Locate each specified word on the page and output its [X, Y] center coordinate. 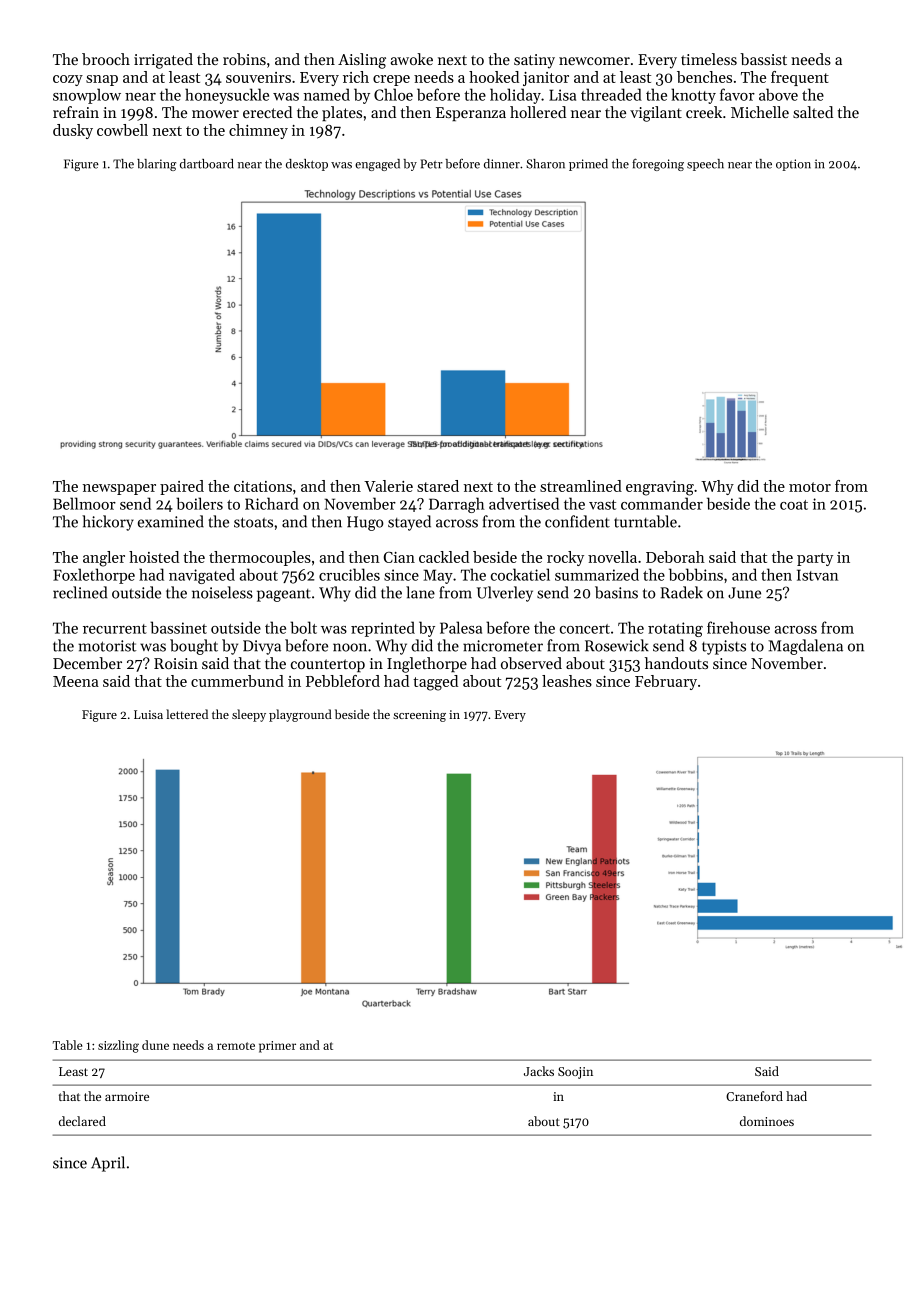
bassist [763, 59]
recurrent [115, 629]
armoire [127, 1096]
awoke [412, 59]
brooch [106, 59]
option [793, 165]
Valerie [388, 486]
